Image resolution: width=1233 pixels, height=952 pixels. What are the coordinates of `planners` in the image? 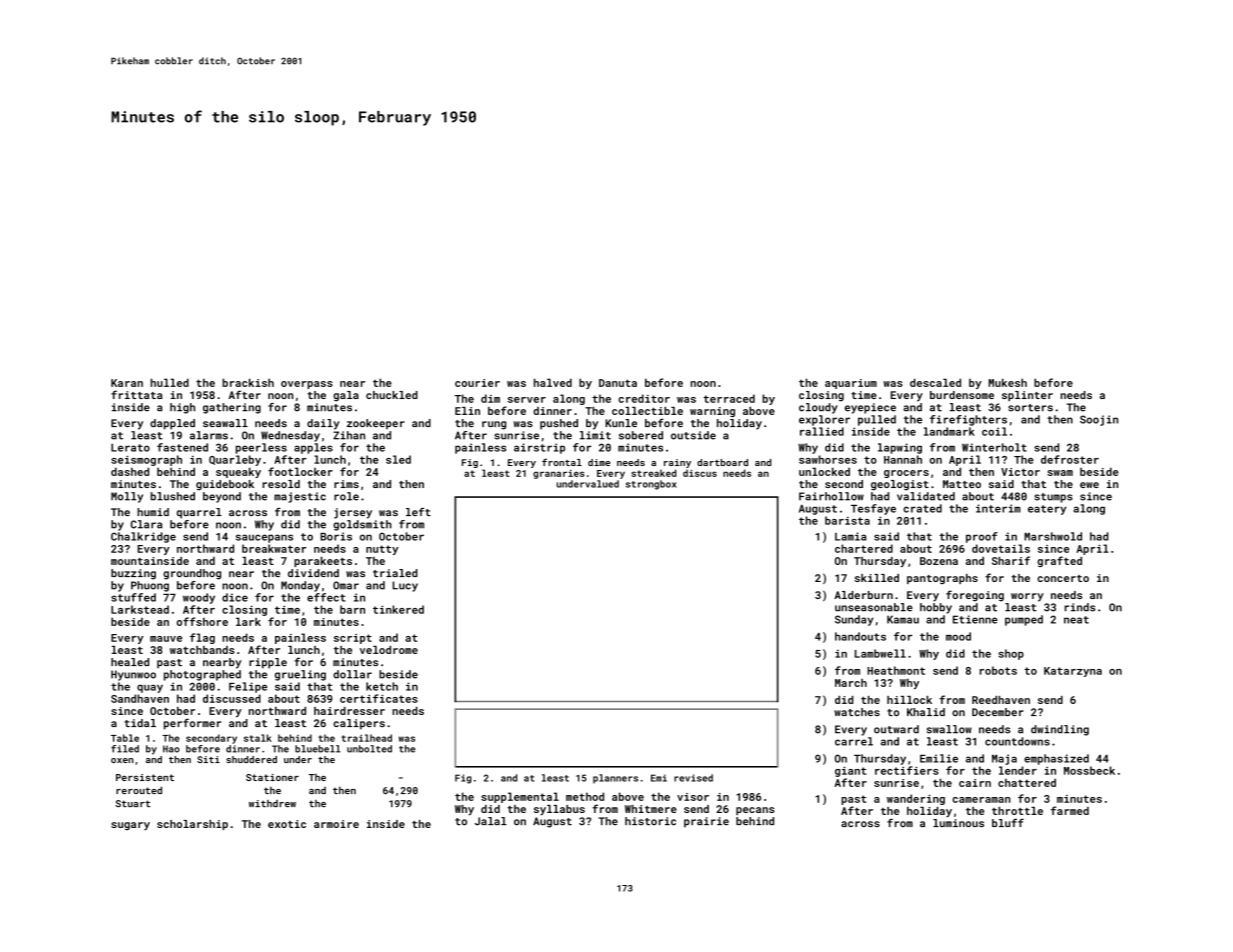 It's located at (615, 779).
